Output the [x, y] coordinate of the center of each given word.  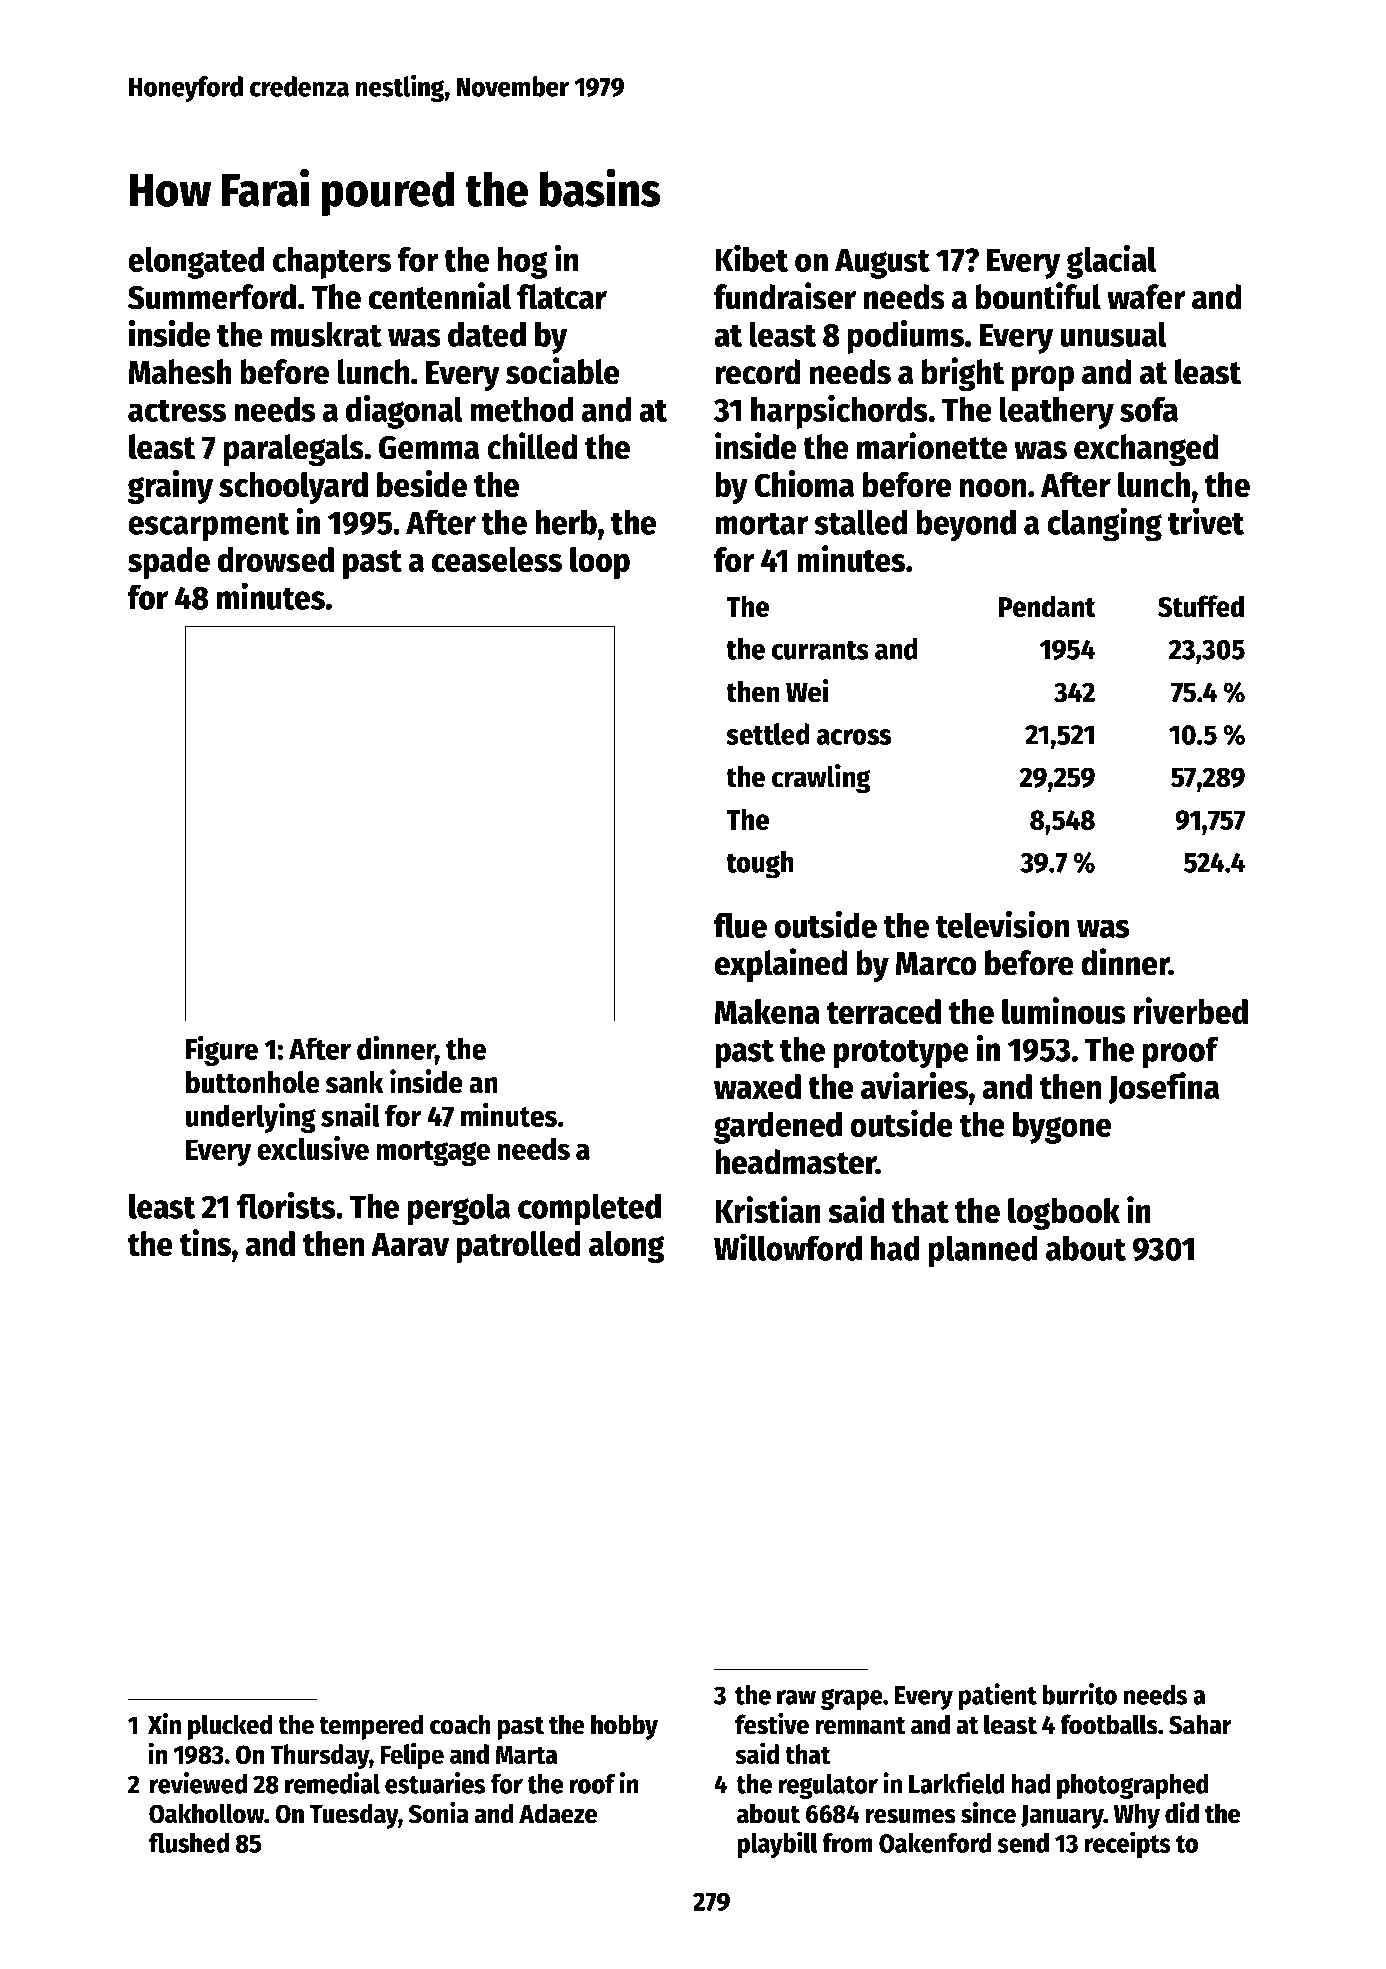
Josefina [1164, 1088]
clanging [1104, 524]
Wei [807, 691]
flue [740, 925]
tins [205, 1243]
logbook [1064, 1214]
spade [169, 563]
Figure [222, 1050]
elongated [196, 262]
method [522, 409]
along [626, 1247]
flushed [188, 1843]
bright [963, 374]
